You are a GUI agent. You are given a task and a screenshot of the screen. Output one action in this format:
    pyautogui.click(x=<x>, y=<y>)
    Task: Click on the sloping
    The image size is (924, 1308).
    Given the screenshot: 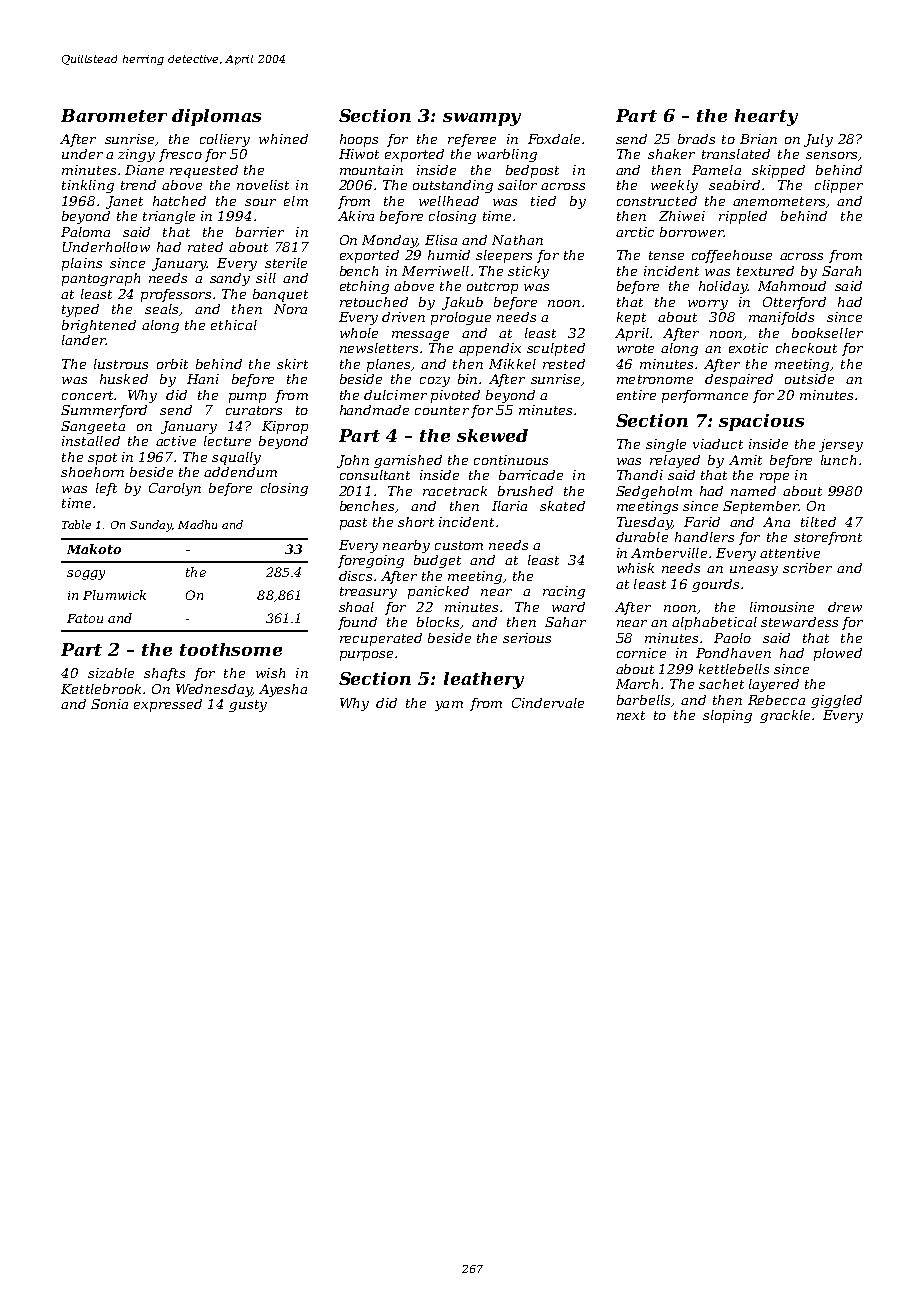 What is the action you would take?
    pyautogui.click(x=727, y=716)
